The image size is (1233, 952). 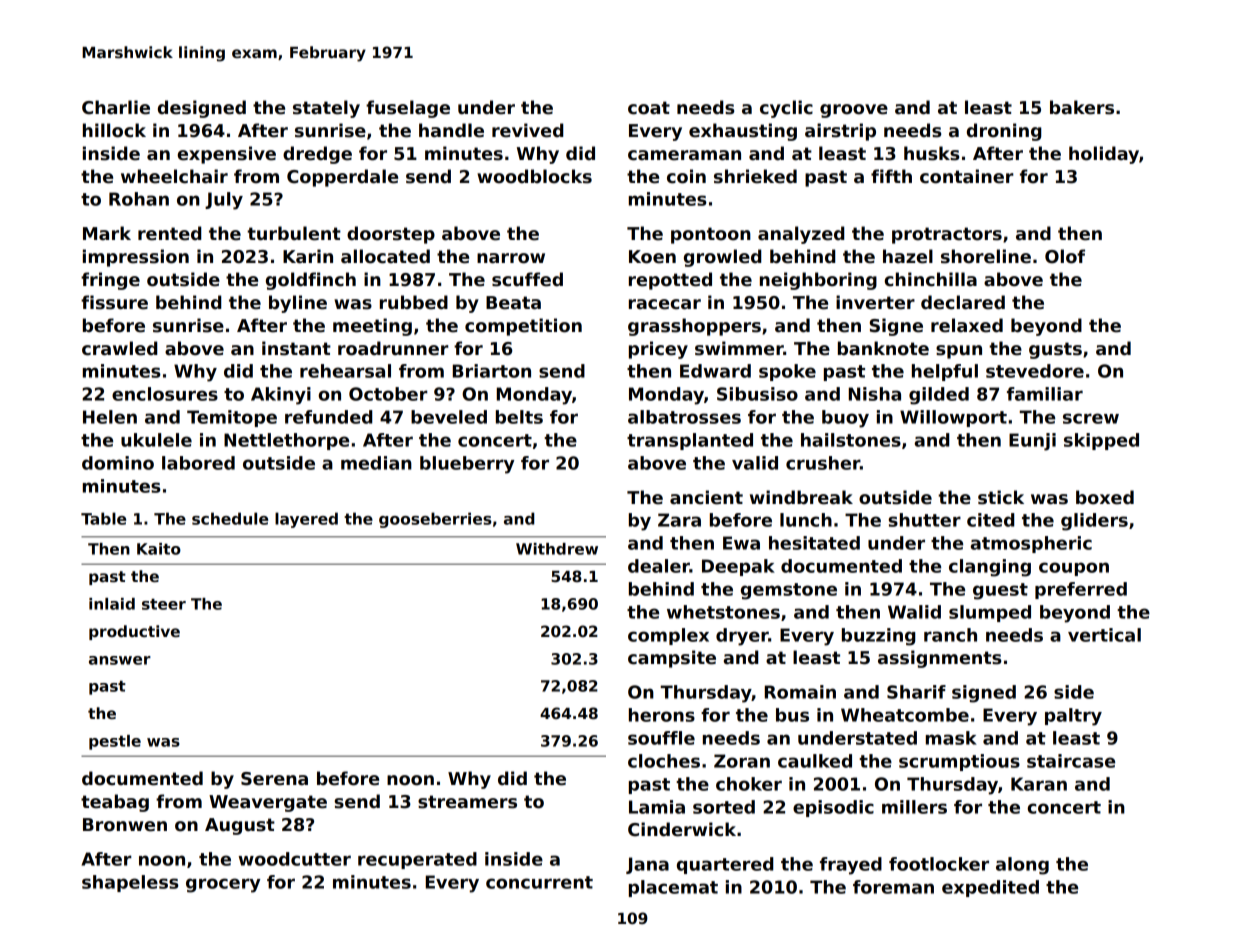 I want to click on labored, so click(x=198, y=463).
